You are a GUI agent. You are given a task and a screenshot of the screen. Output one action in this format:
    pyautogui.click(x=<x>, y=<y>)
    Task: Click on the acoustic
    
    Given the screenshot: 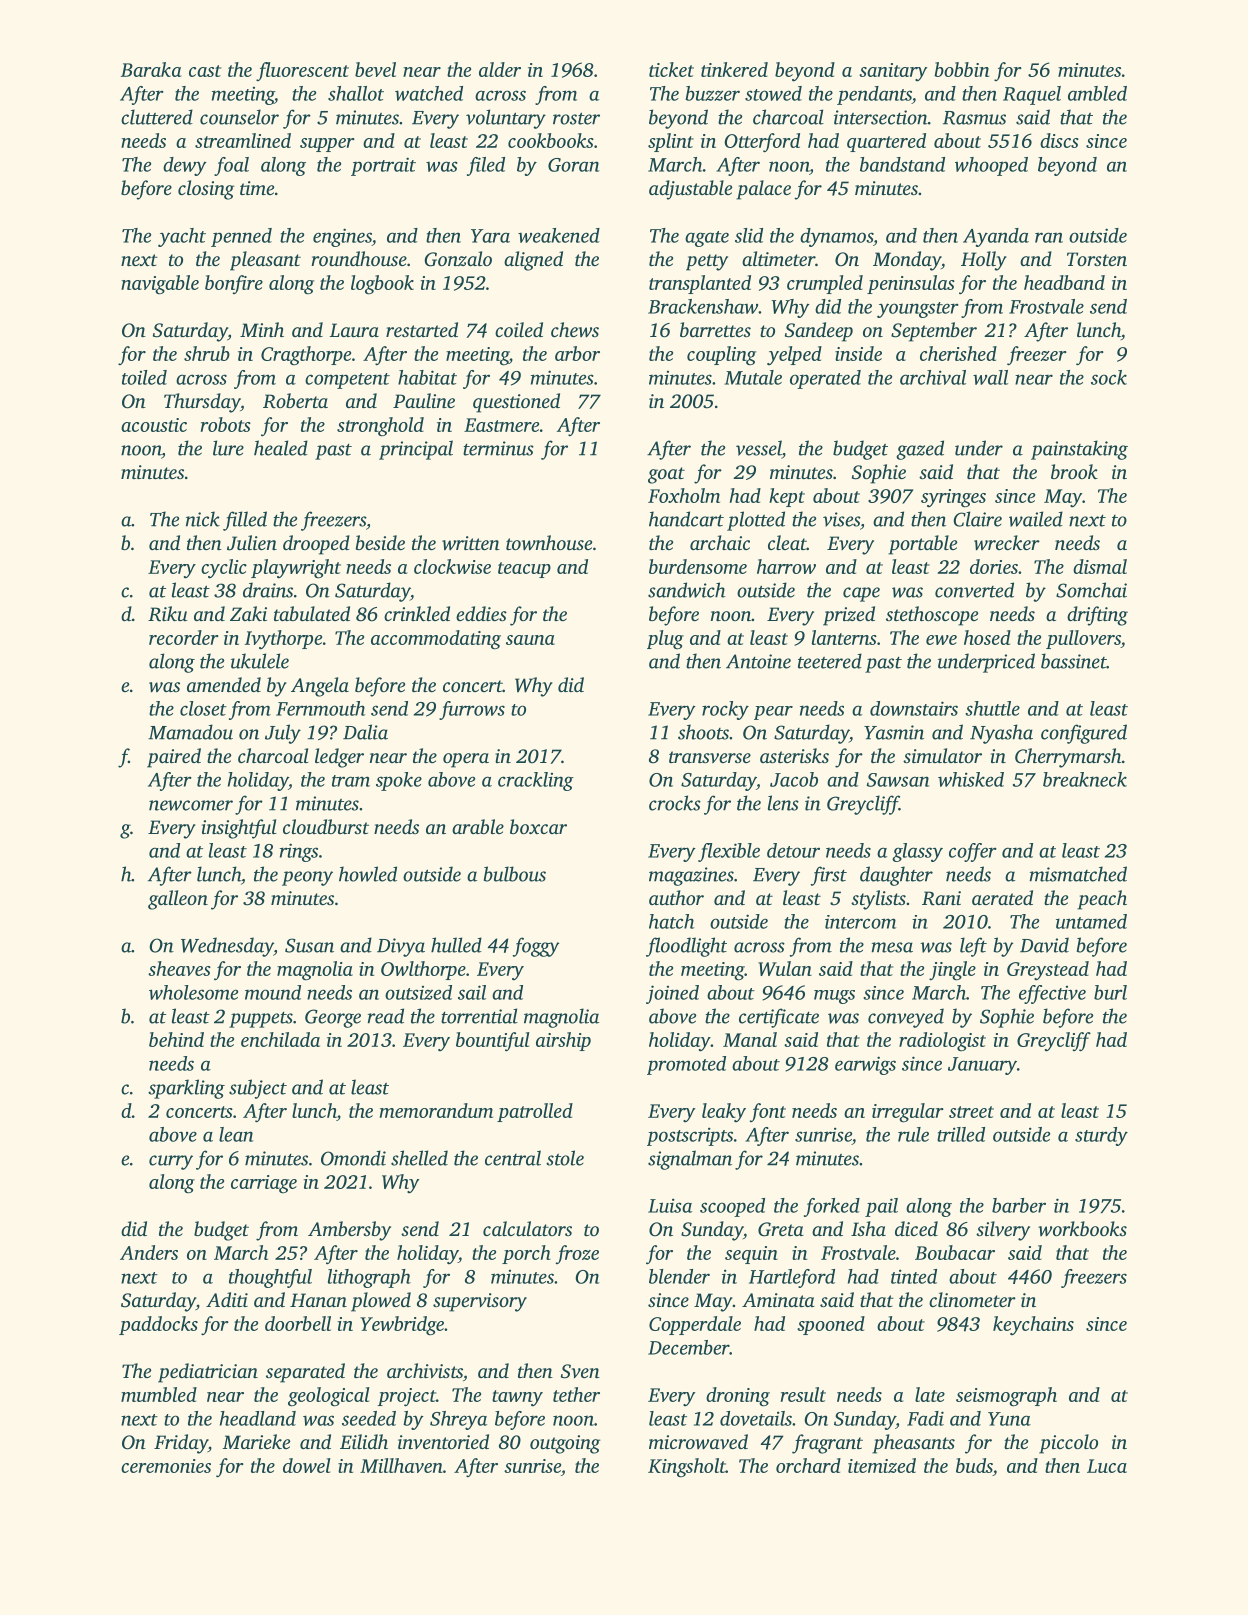 What is the action you would take?
    pyautogui.click(x=154, y=425)
